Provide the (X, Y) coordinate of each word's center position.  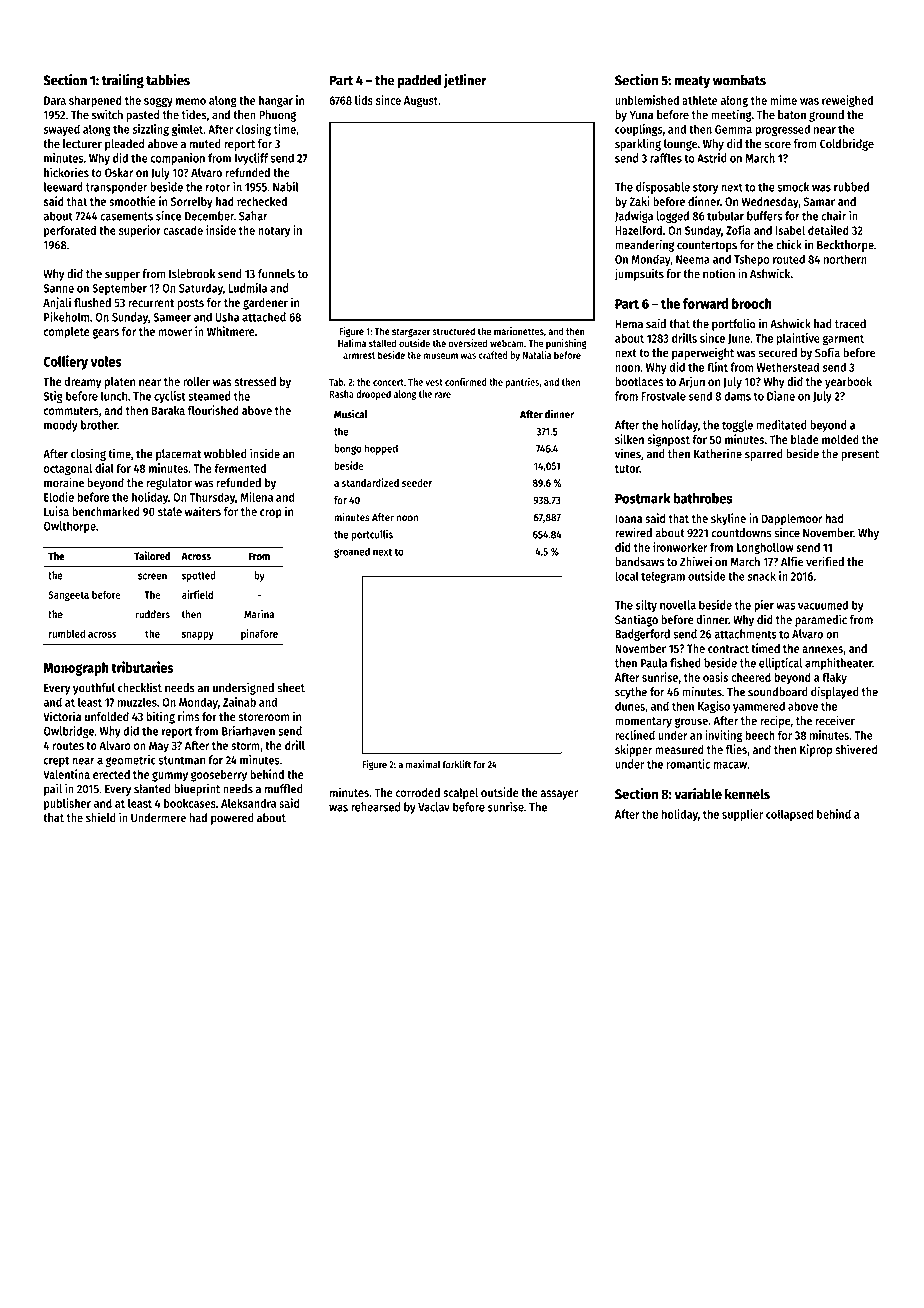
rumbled (67, 633)
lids (364, 100)
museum (441, 356)
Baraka (168, 410)
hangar (276, 102)
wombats (739, 80)
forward (705, 303)
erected (111, 774)
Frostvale (663, 396)
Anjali (57, 303)
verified (825, 561)
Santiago (636, 620)
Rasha (342, 394)
